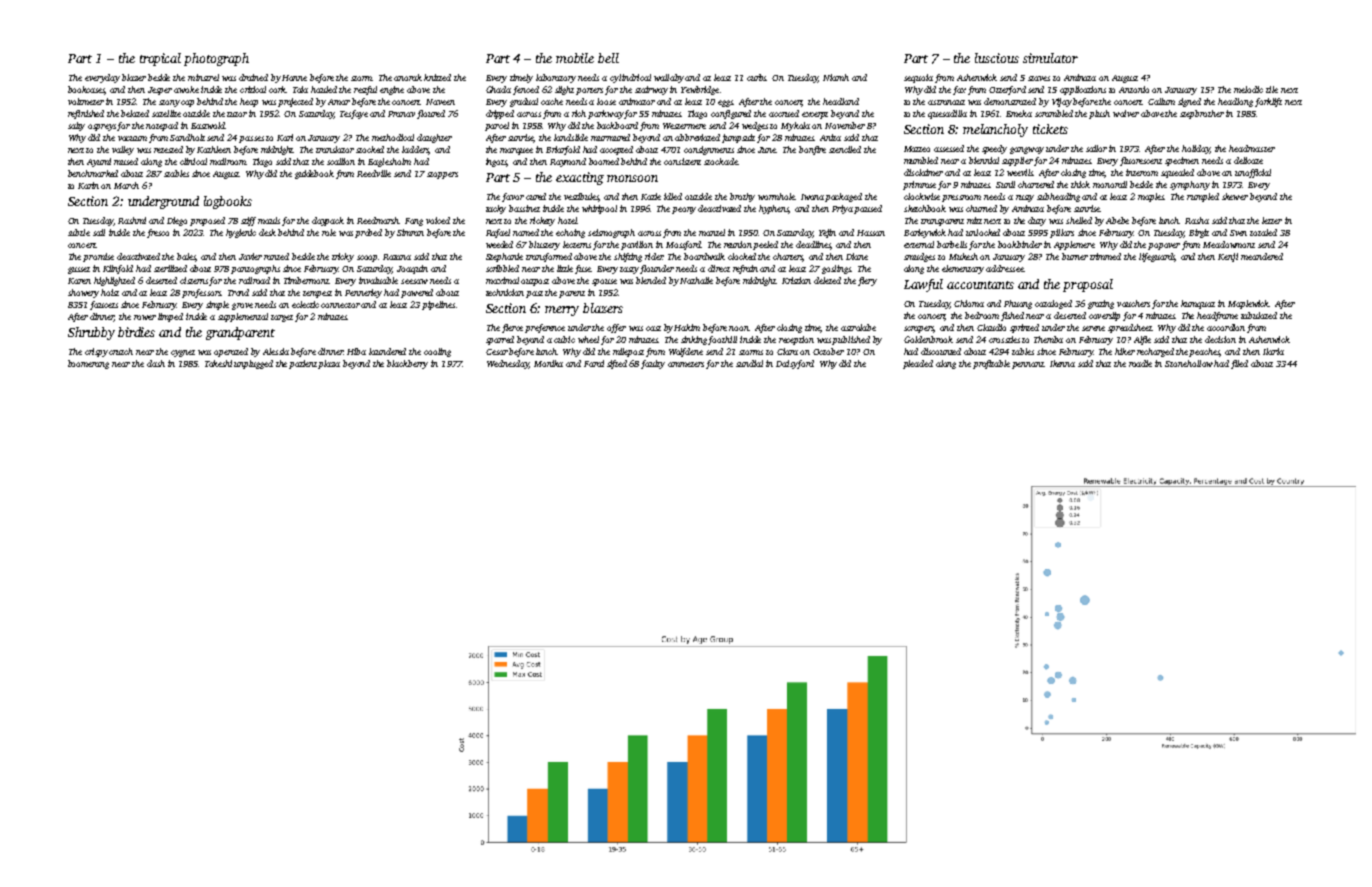 The height and width of the document is (887, 1372). What do you see at coordinates (317, 294) in the document?
I see `tempest` at bounding box center [317, 294].
